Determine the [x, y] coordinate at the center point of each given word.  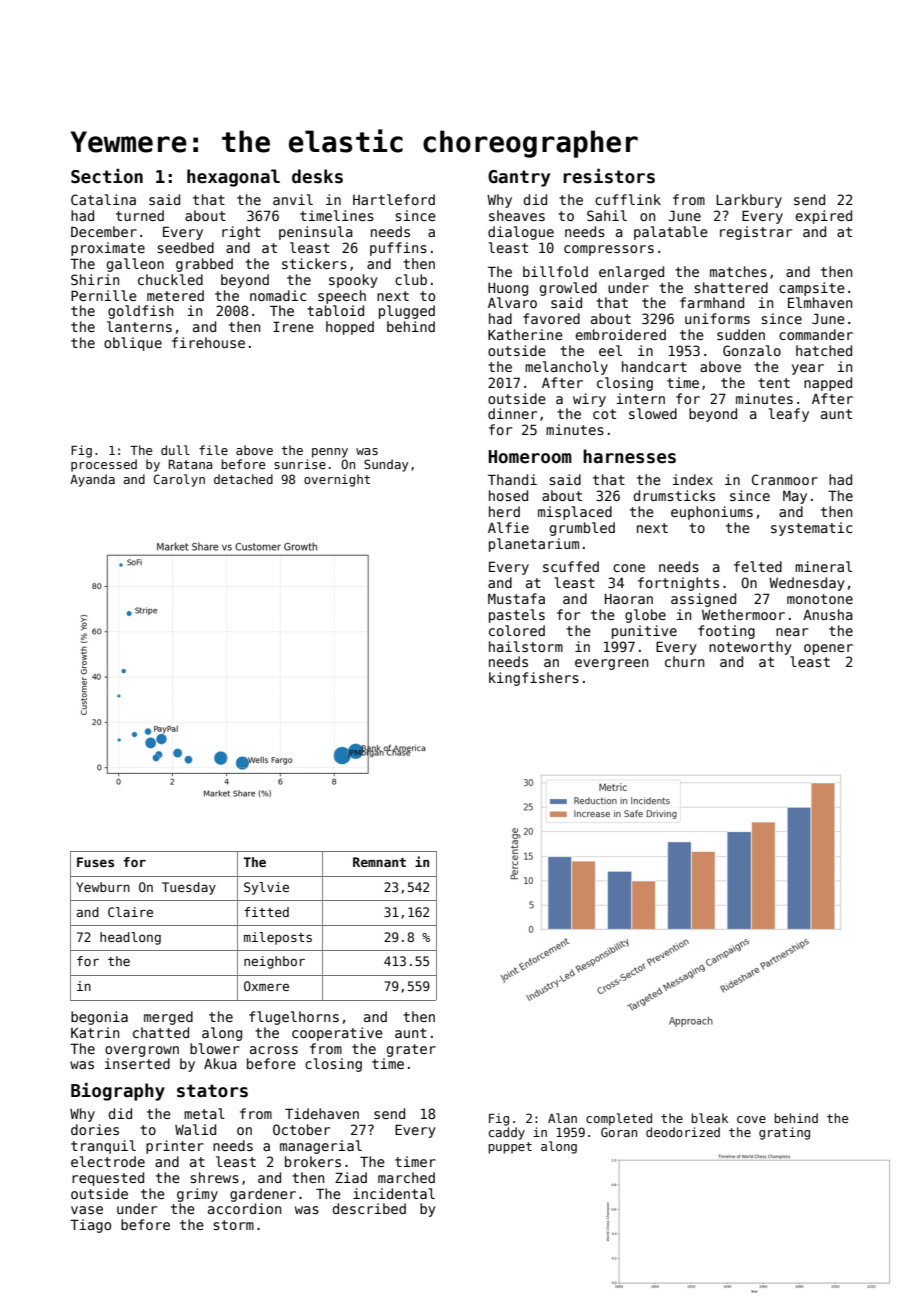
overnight [337, 480]
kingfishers [534, 679]
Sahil [607, 215]
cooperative [337, 1034]
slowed [653, 413]
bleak [709, 1118]
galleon [135, 265]
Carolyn [179, 480]
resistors [609, 176]
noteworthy [750, 648]
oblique [133, 344]
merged [168, 1018]
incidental [394, 1193]
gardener [263, 1195]
